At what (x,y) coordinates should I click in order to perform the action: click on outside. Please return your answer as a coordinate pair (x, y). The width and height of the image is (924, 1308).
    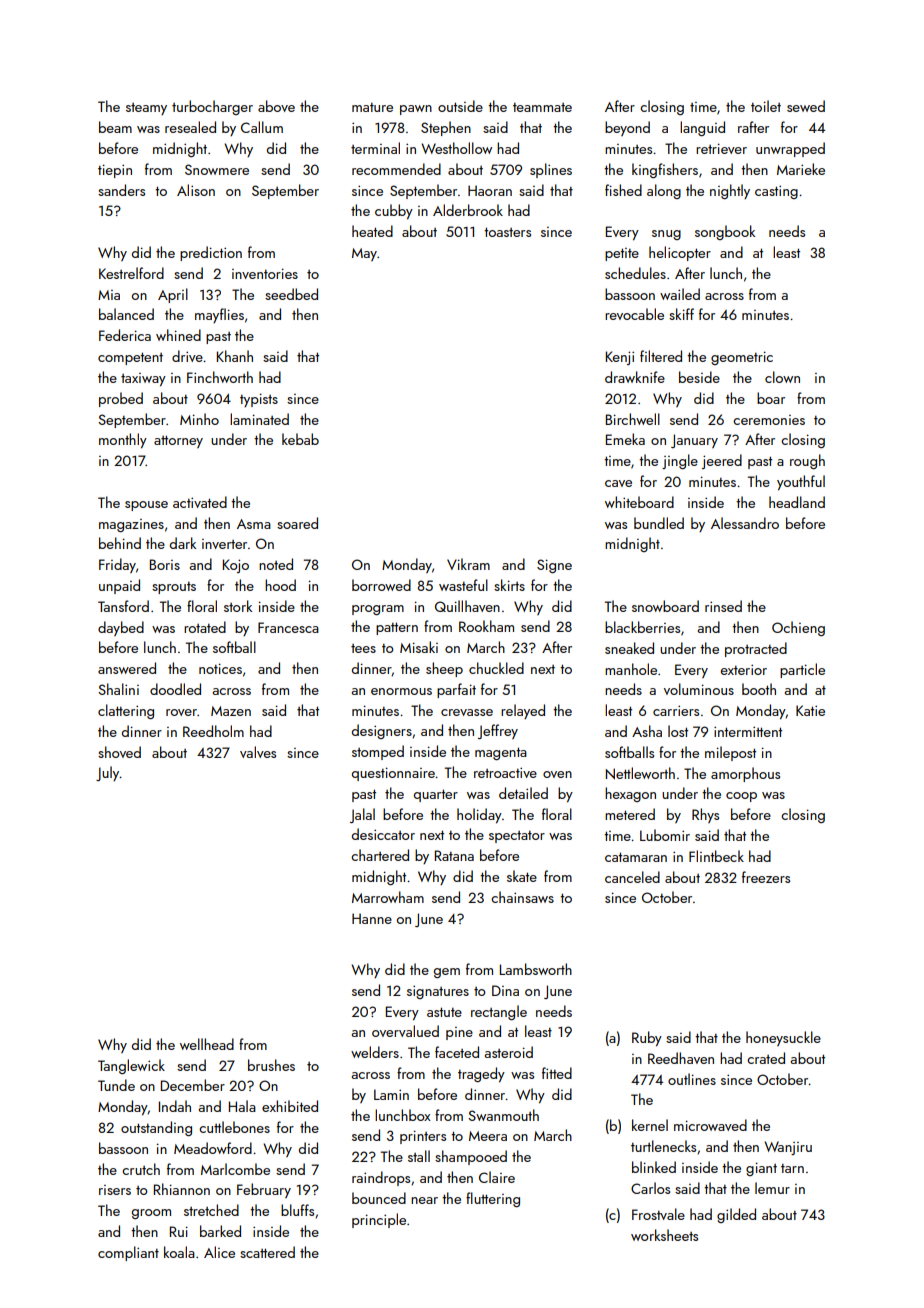
    Looking at the image, I should click on (460, 106).
